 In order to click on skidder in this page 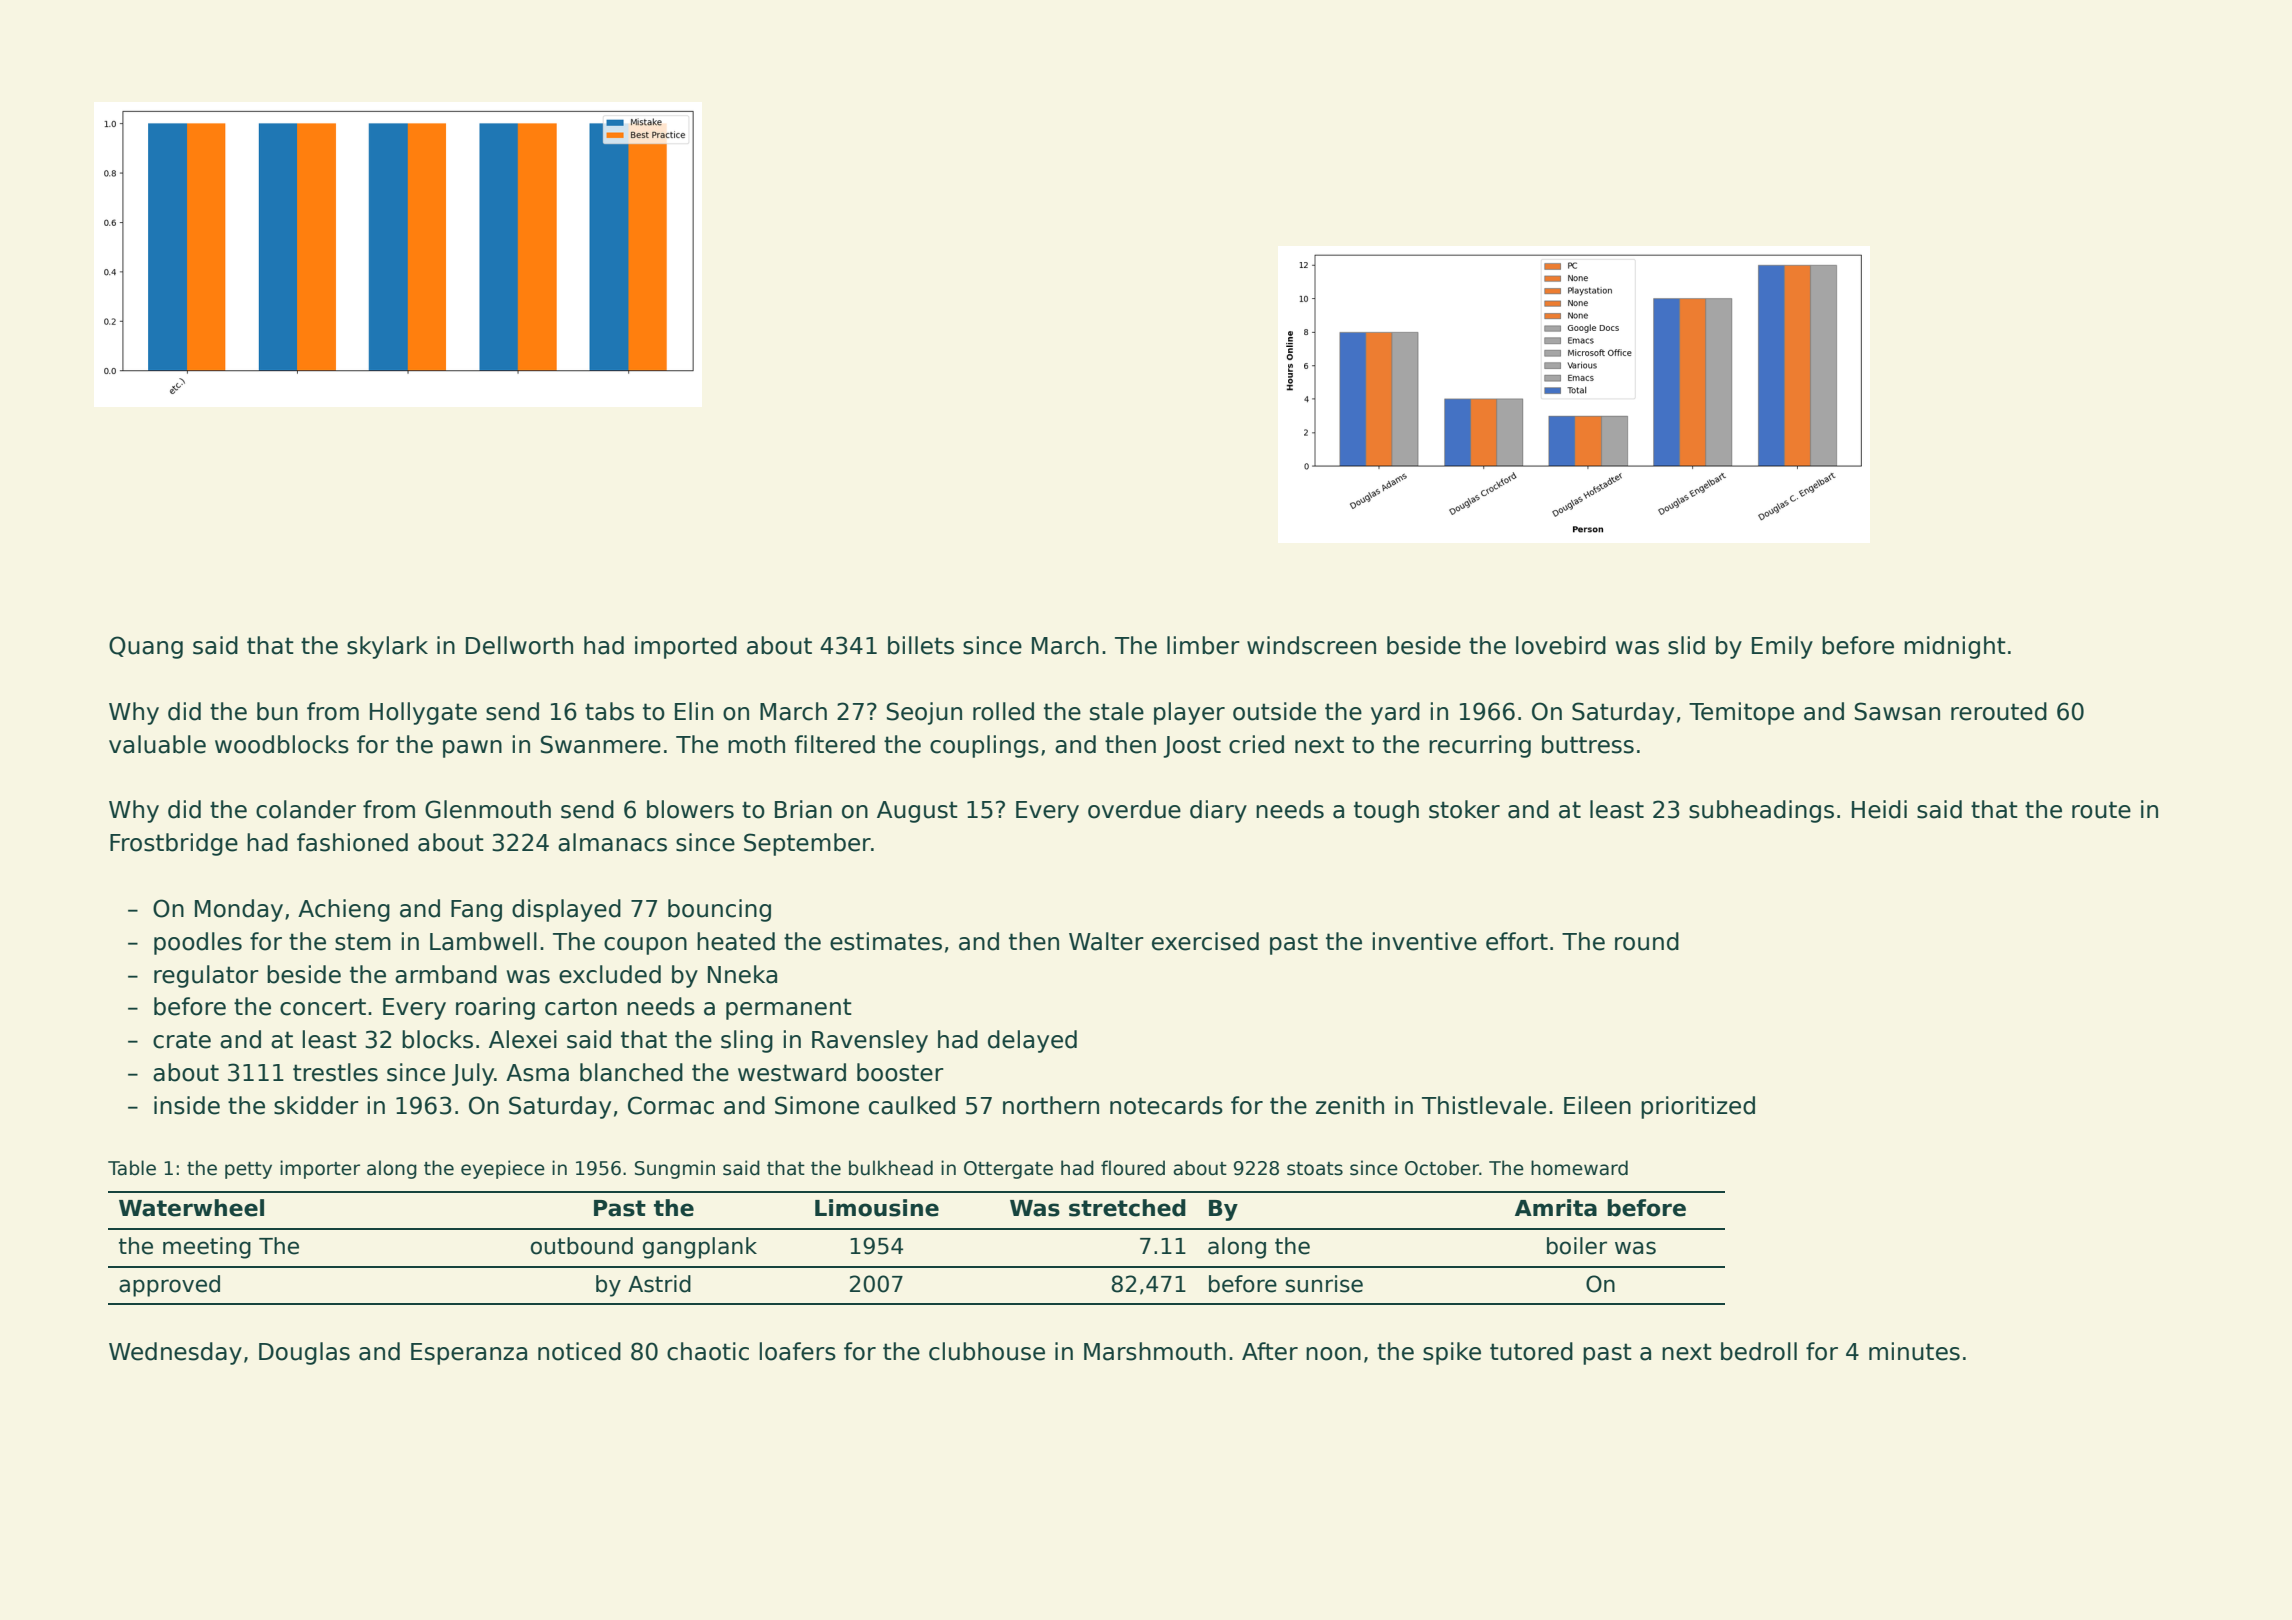, I will do `click(316, 1105)`.
